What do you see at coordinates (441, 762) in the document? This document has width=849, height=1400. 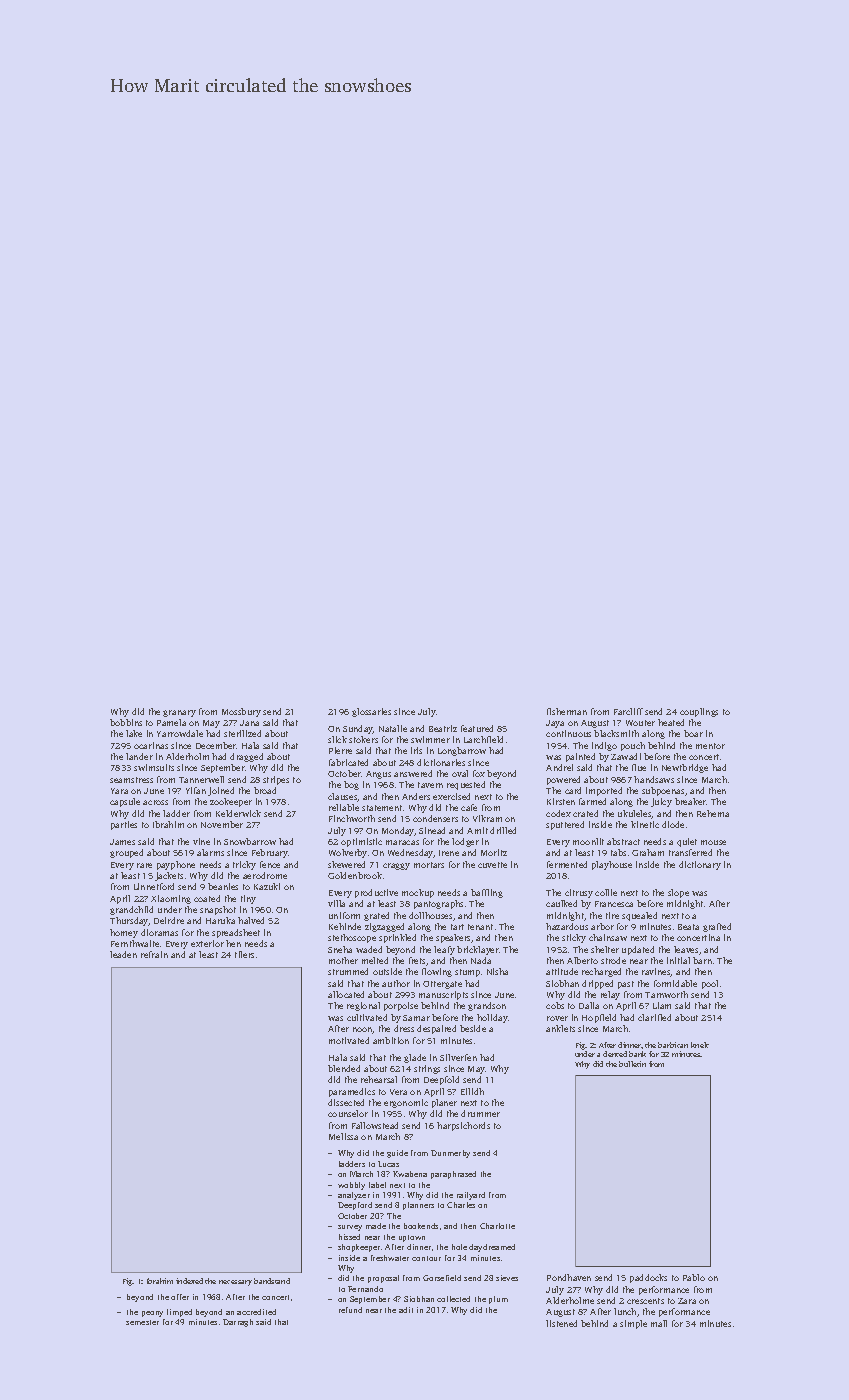 I see `dictionaries` at bounding box center [441, 762].
